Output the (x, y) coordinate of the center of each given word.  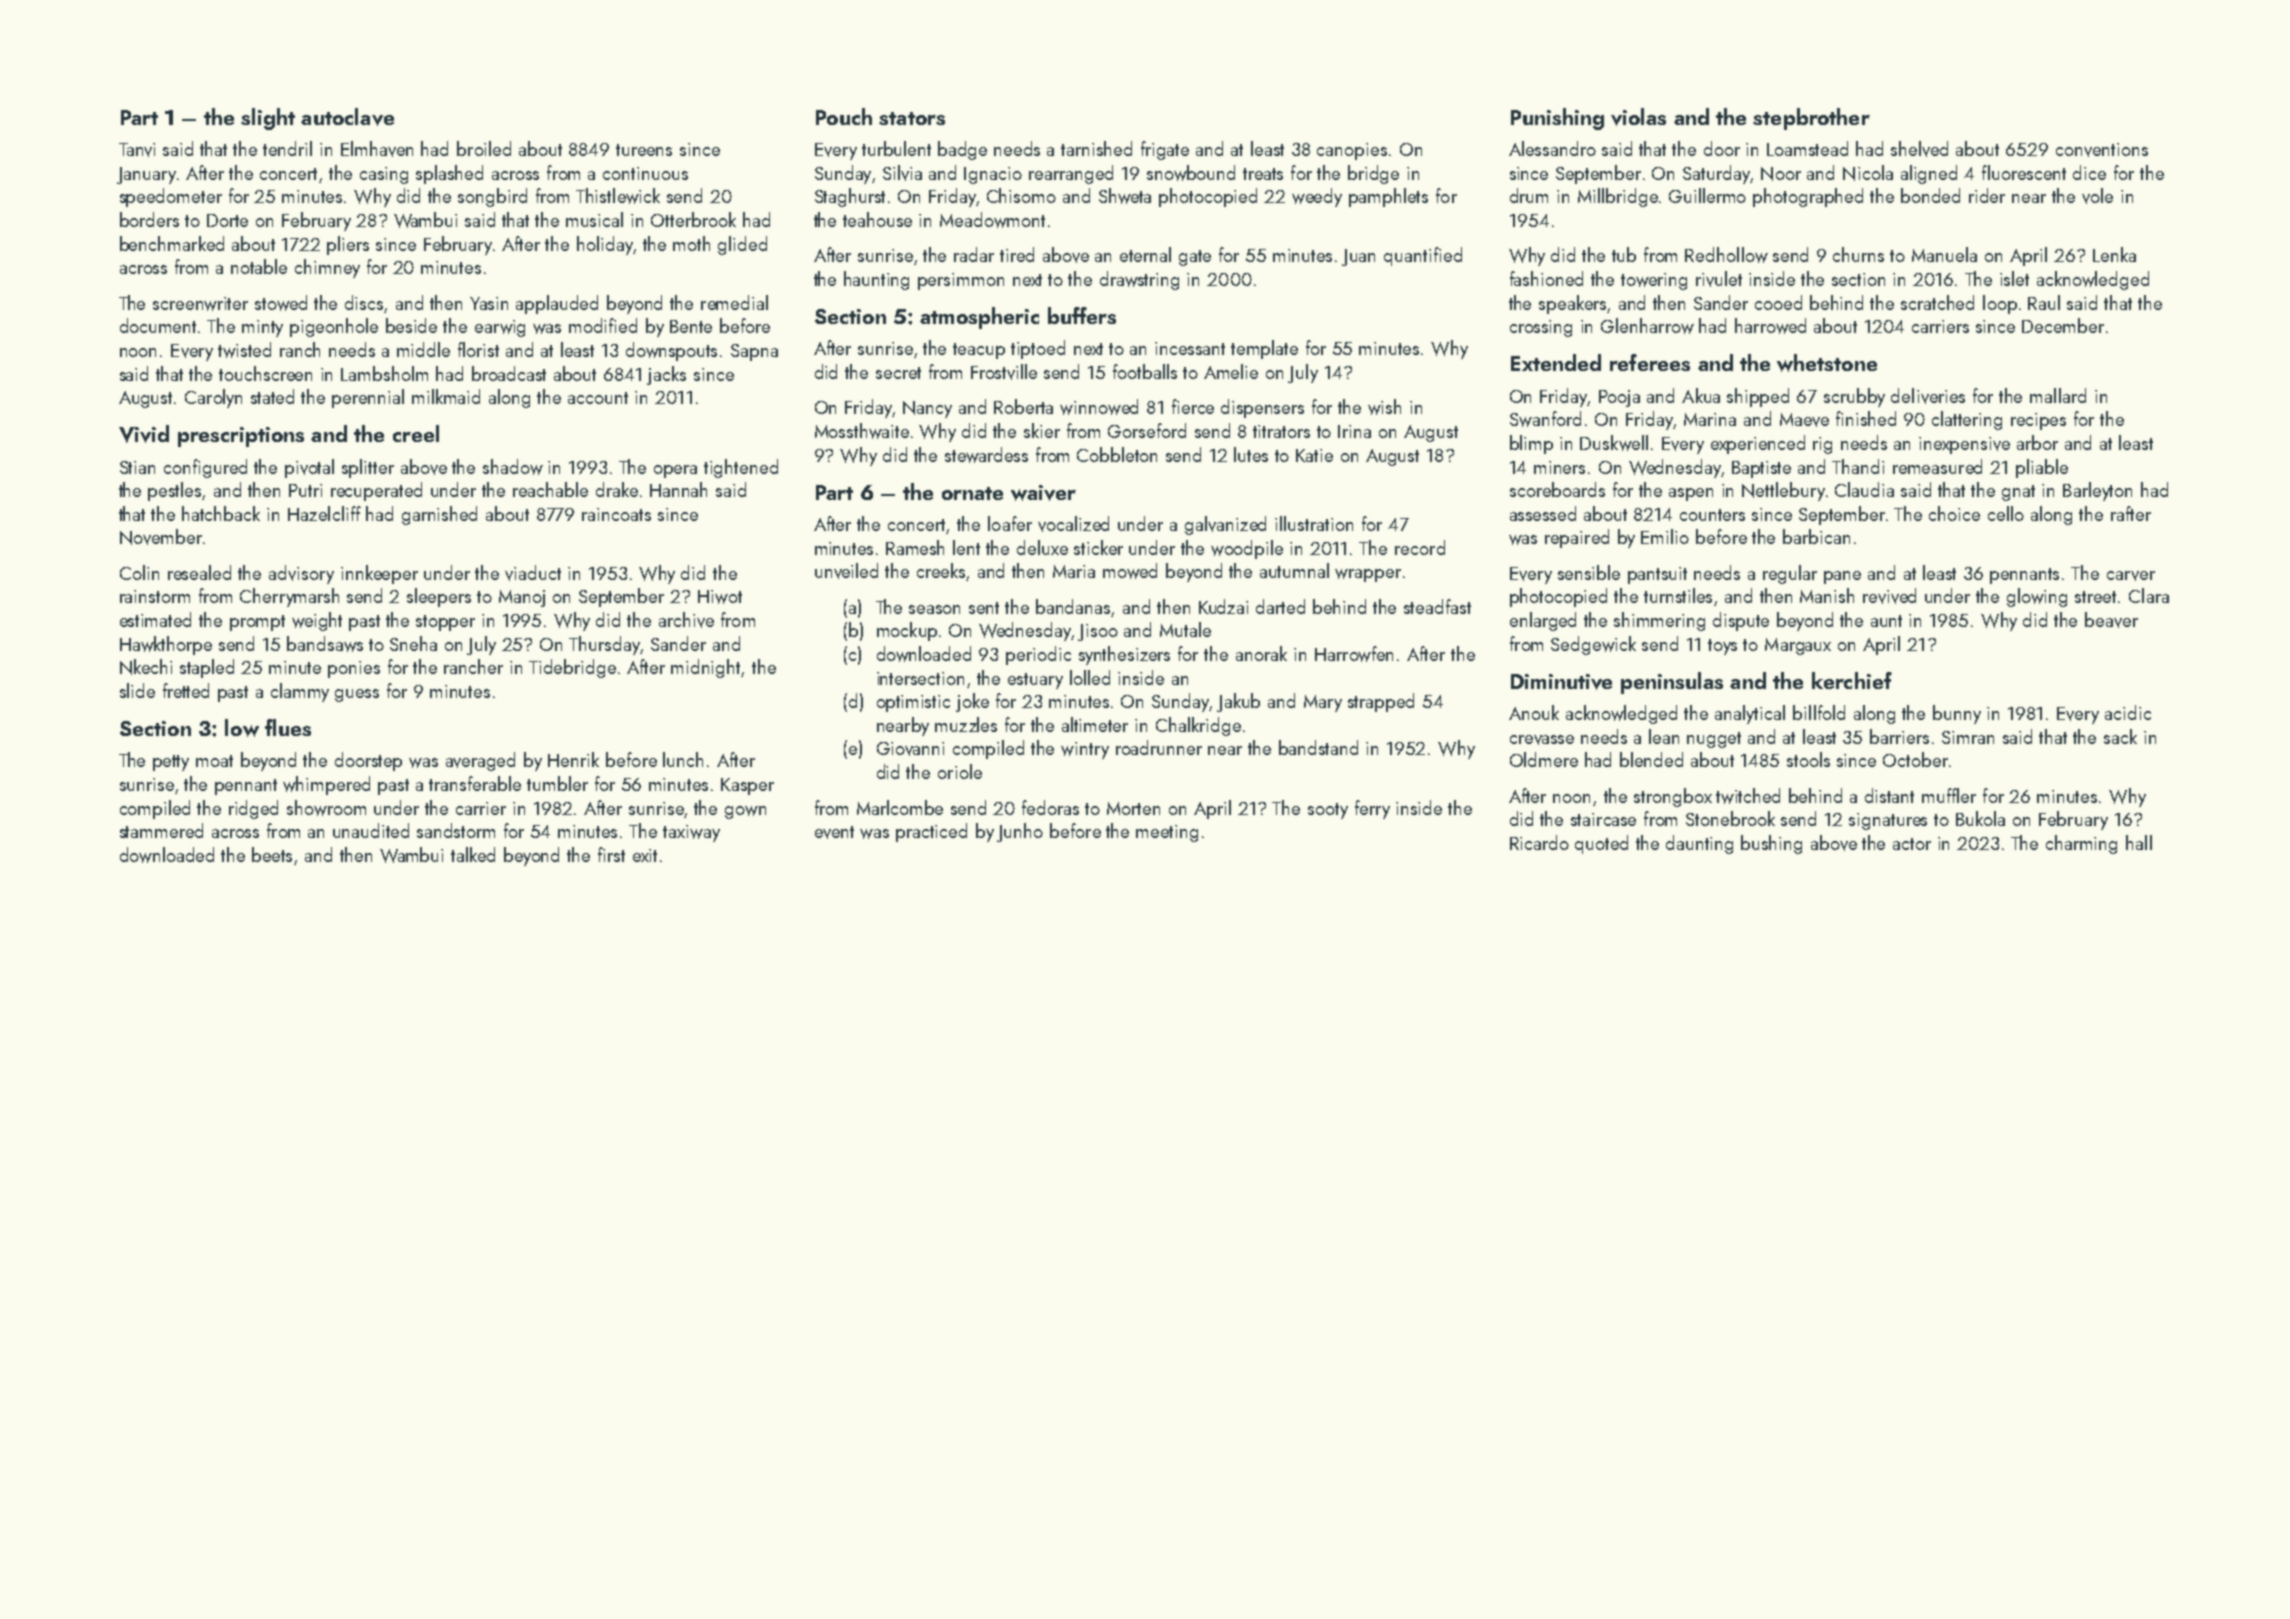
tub (1624, 254)
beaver (2111, 620)
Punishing (1557, 119)
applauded (557, 304)
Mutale (1185, 629)
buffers (1082, 315)
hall (2139, 842)
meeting (1167, 833)
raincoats (616, 514)
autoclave (347, 117)
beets (272, 854)
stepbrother (1811, 119)
